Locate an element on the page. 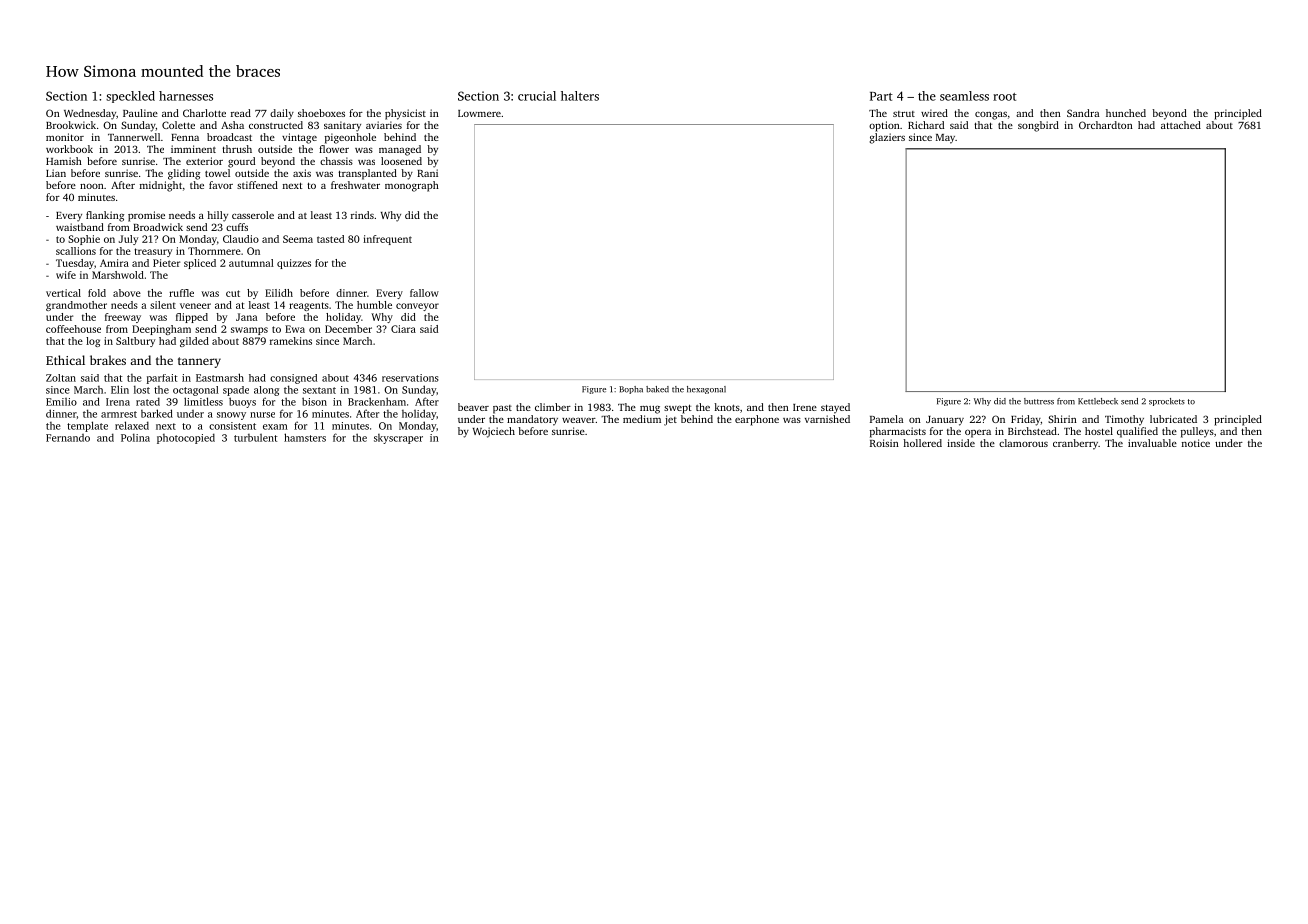  halters is located at coordinates (580, 96).
